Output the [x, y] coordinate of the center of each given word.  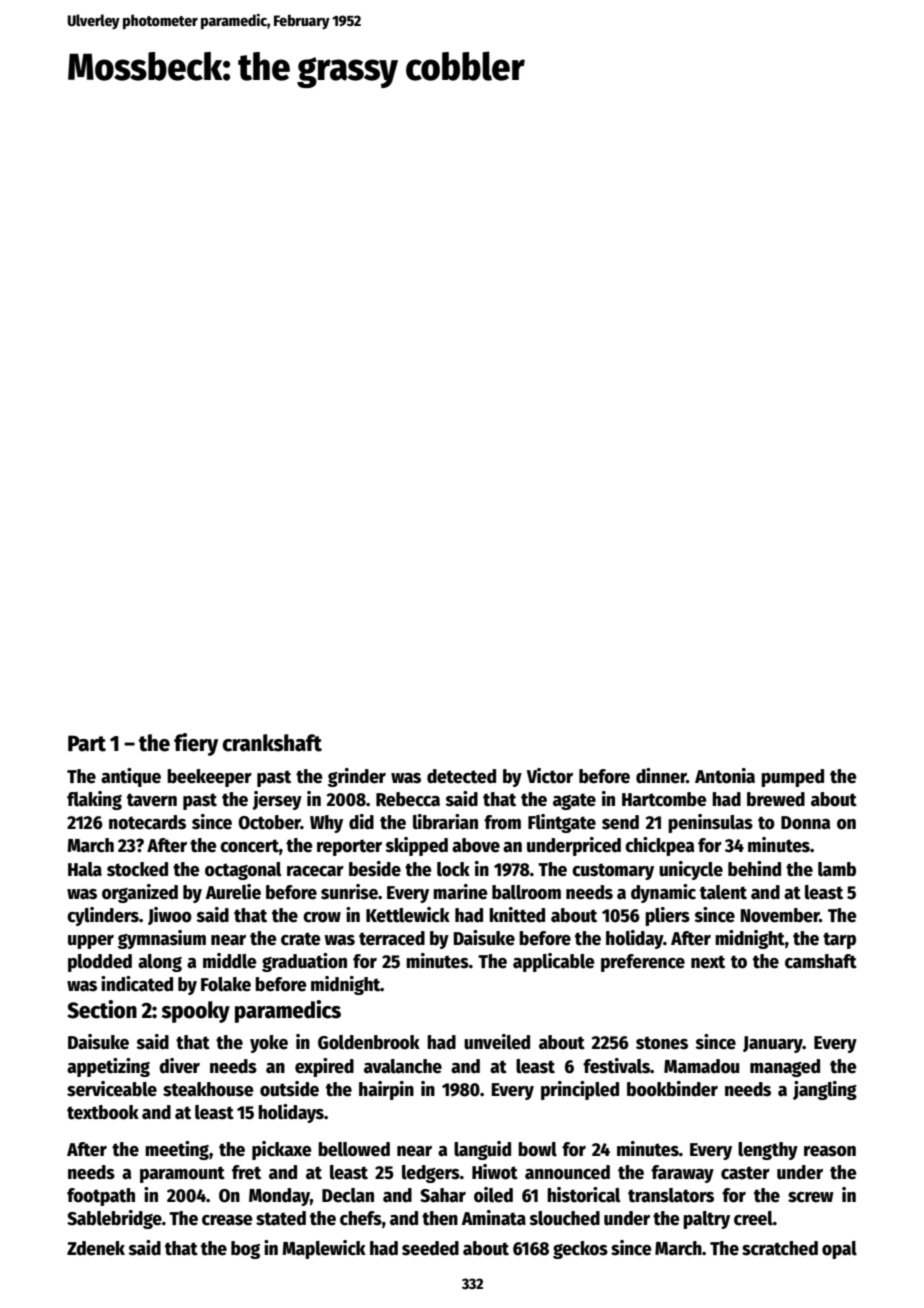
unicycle [691, 870]
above [476, 845]
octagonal [243, 871]
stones [662, 1043]
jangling [825, 1090]
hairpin [386, 1090]
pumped [792, 778]
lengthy [768, 1151]
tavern [152, 800]
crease [227, 1220]
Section [102, 1009]
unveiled [497, 1042]
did [361, 822]
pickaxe [282, 1150]
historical [584, 1195]
